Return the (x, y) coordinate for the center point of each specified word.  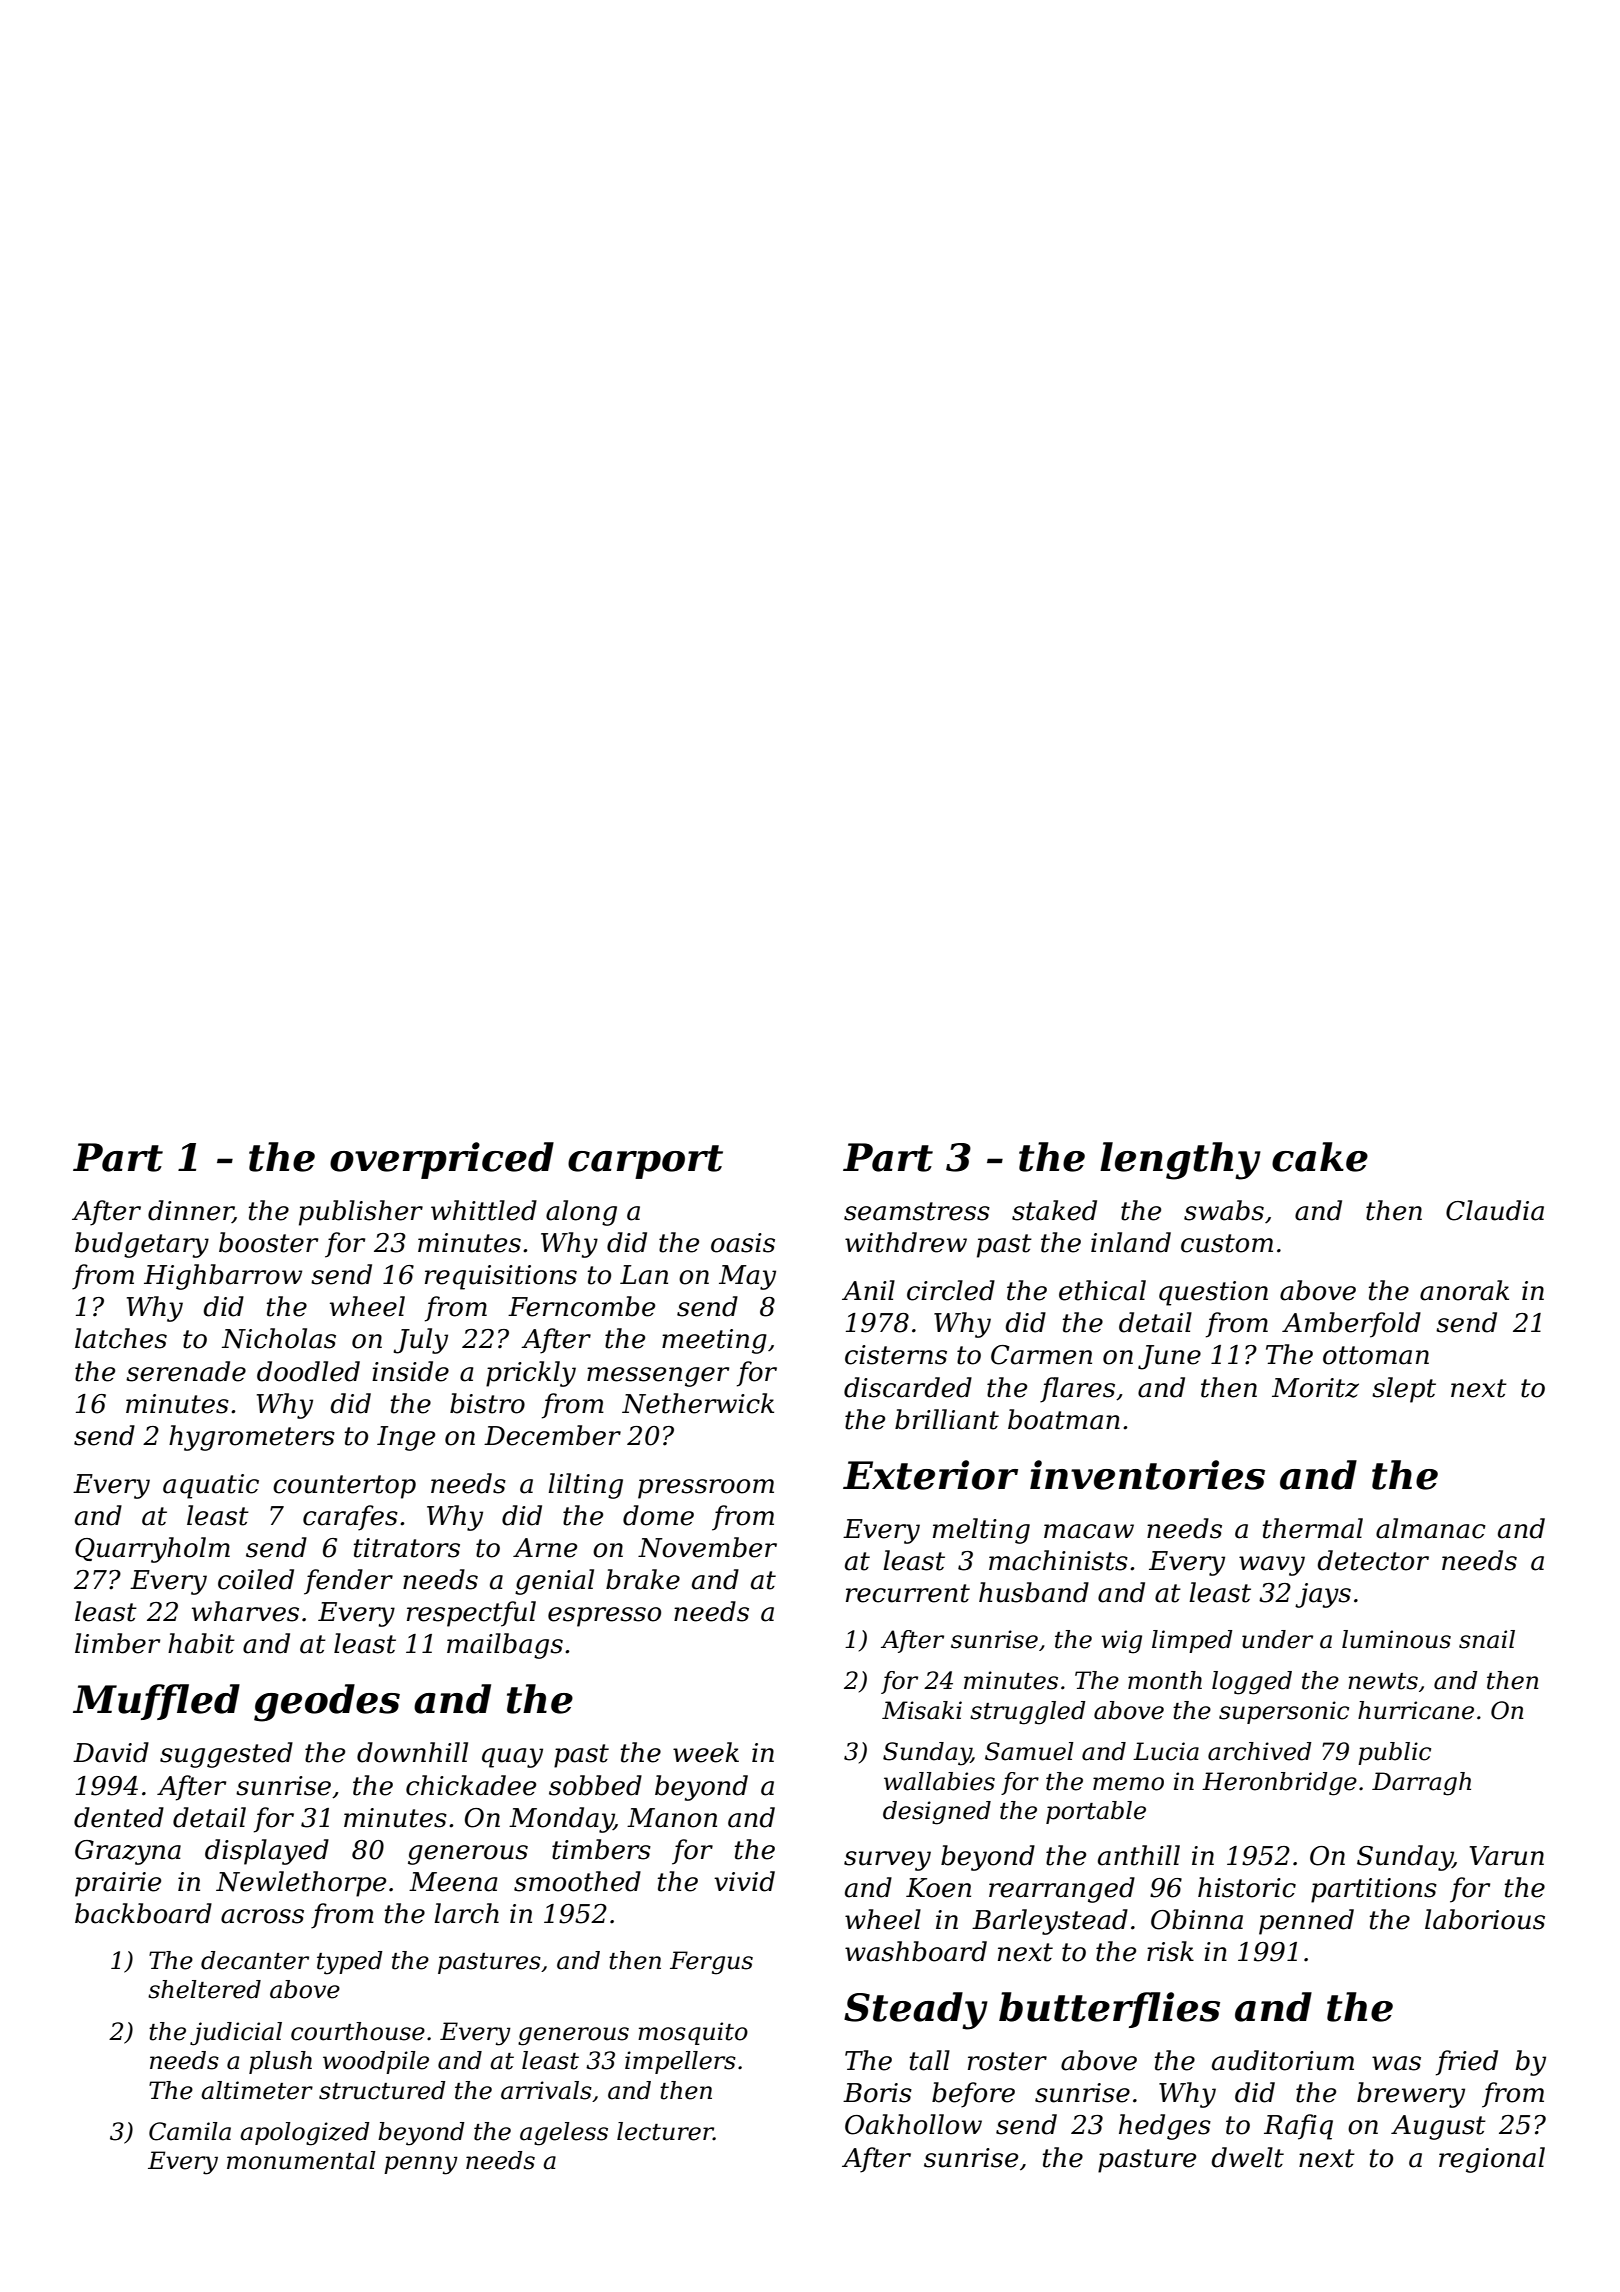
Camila (190, 2131)
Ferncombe (581, 1306)
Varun (1507, 1856)
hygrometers (252, 1438)
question (1213, 1293)
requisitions (501, 1277)
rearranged (1062, 1890)
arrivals (546, 2090)
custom (1227, 1243)
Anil (868, 1290)
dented (119, 1817)
